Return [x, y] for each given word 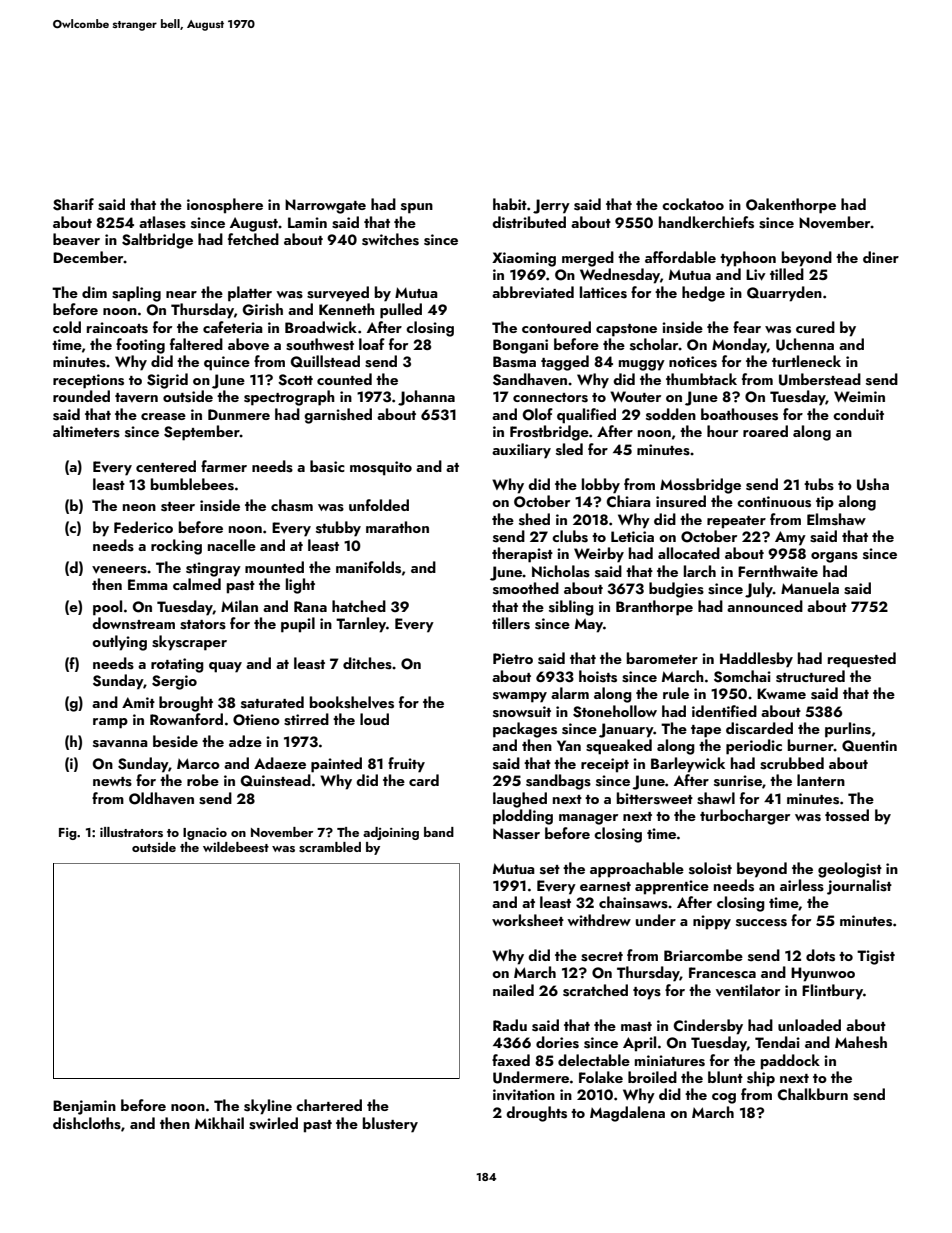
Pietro [513, 658]
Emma [148, 584]
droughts [536, 1114]
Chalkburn [813, 1094]
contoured [556, 327]
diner [881, 257]
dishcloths [87, 1123]
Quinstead [276, 780]
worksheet [528, 920]
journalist [859, 887]
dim [94, 292]
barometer [662, 658]
